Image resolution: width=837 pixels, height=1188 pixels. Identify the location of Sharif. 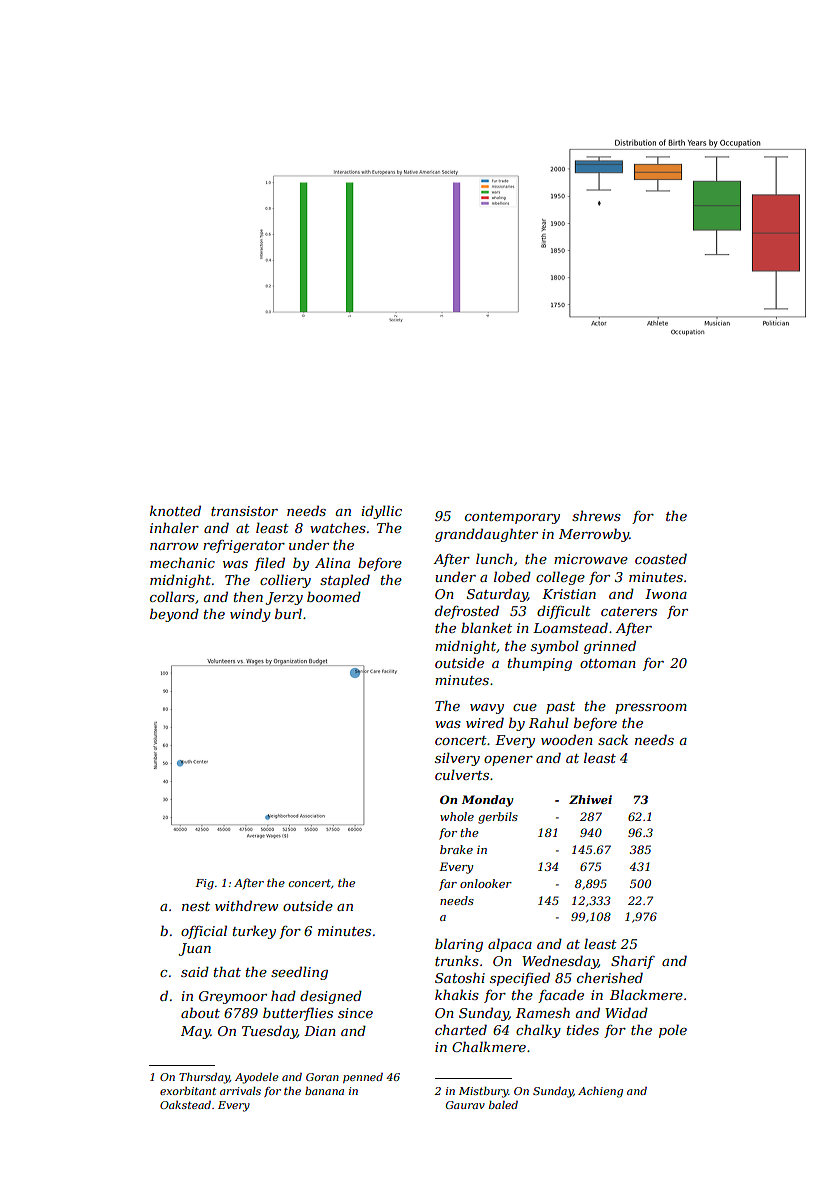
(633, 962).
